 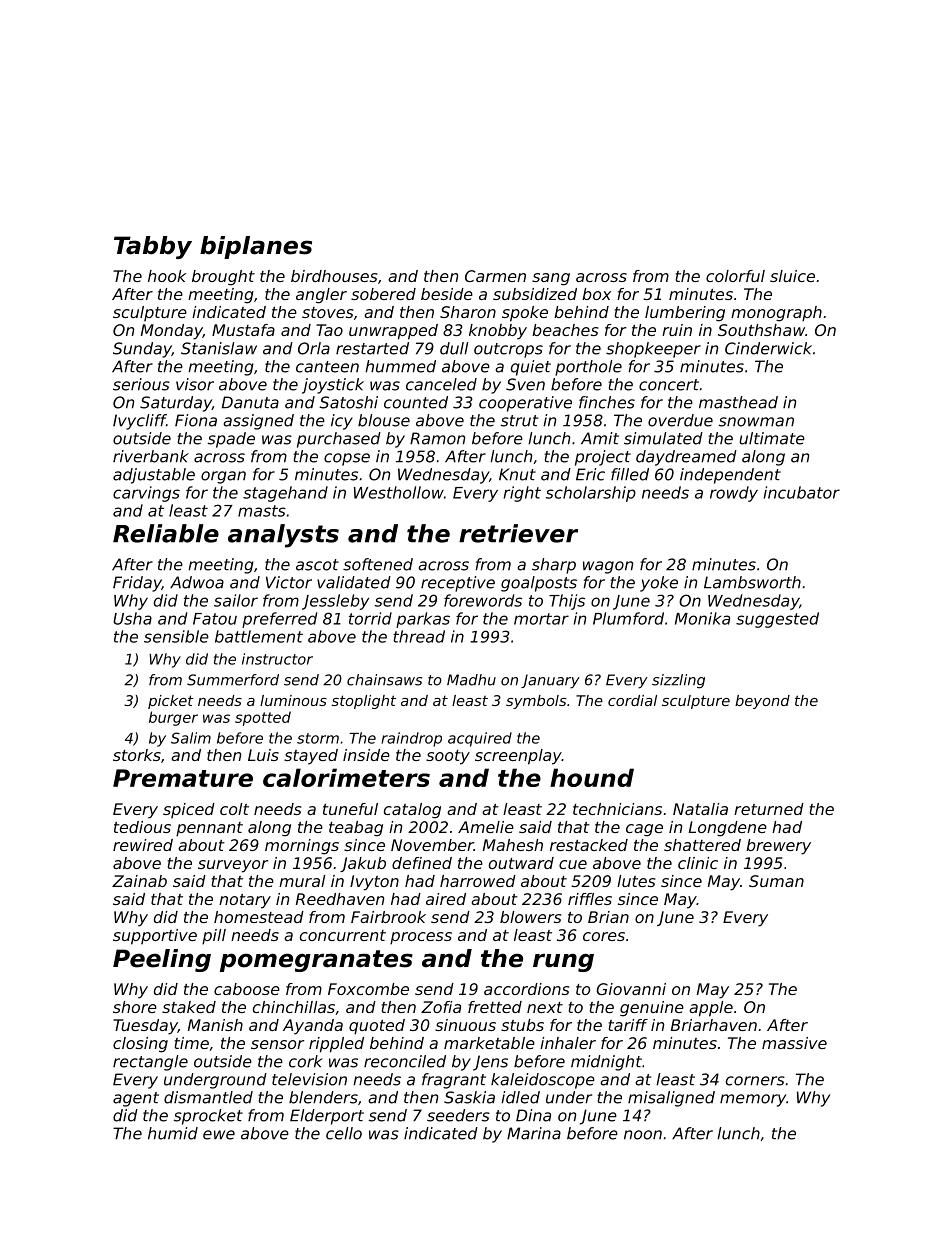 I want to click on counted, so click(x=416, y=402).
